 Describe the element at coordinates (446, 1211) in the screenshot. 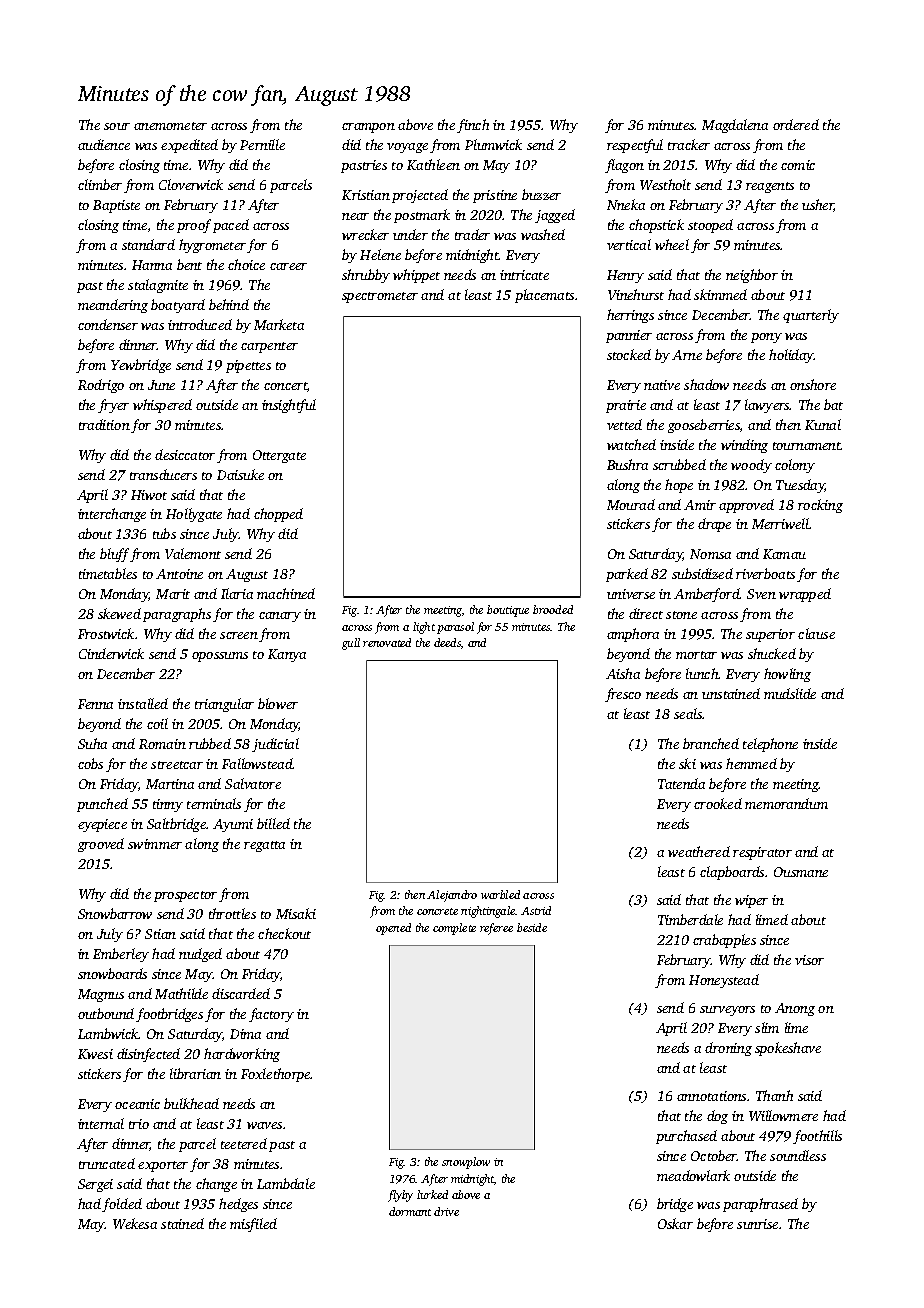

I see `drive` at that location.
